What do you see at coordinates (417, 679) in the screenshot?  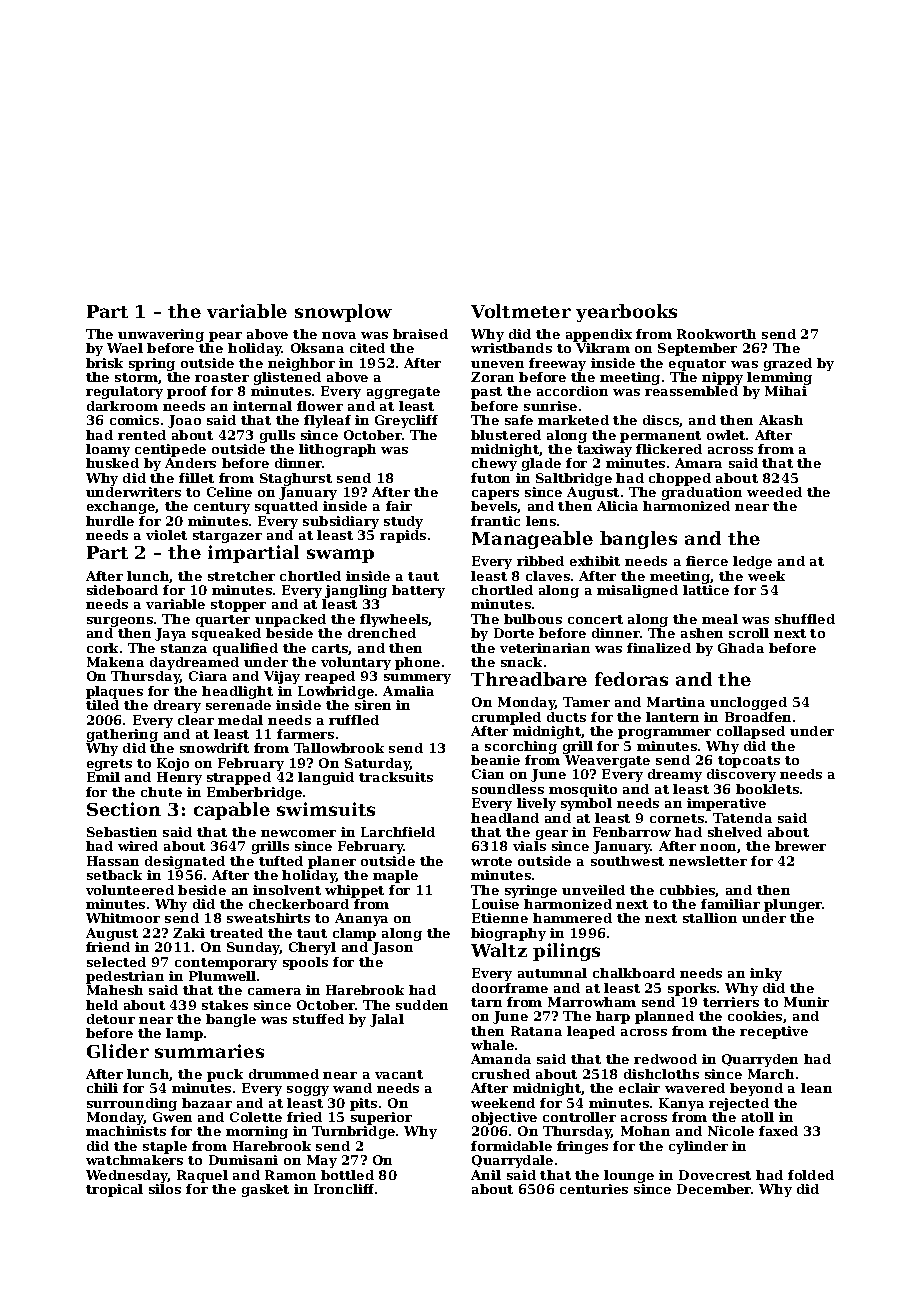 I see `summery` at bounding box center [417, 679].
